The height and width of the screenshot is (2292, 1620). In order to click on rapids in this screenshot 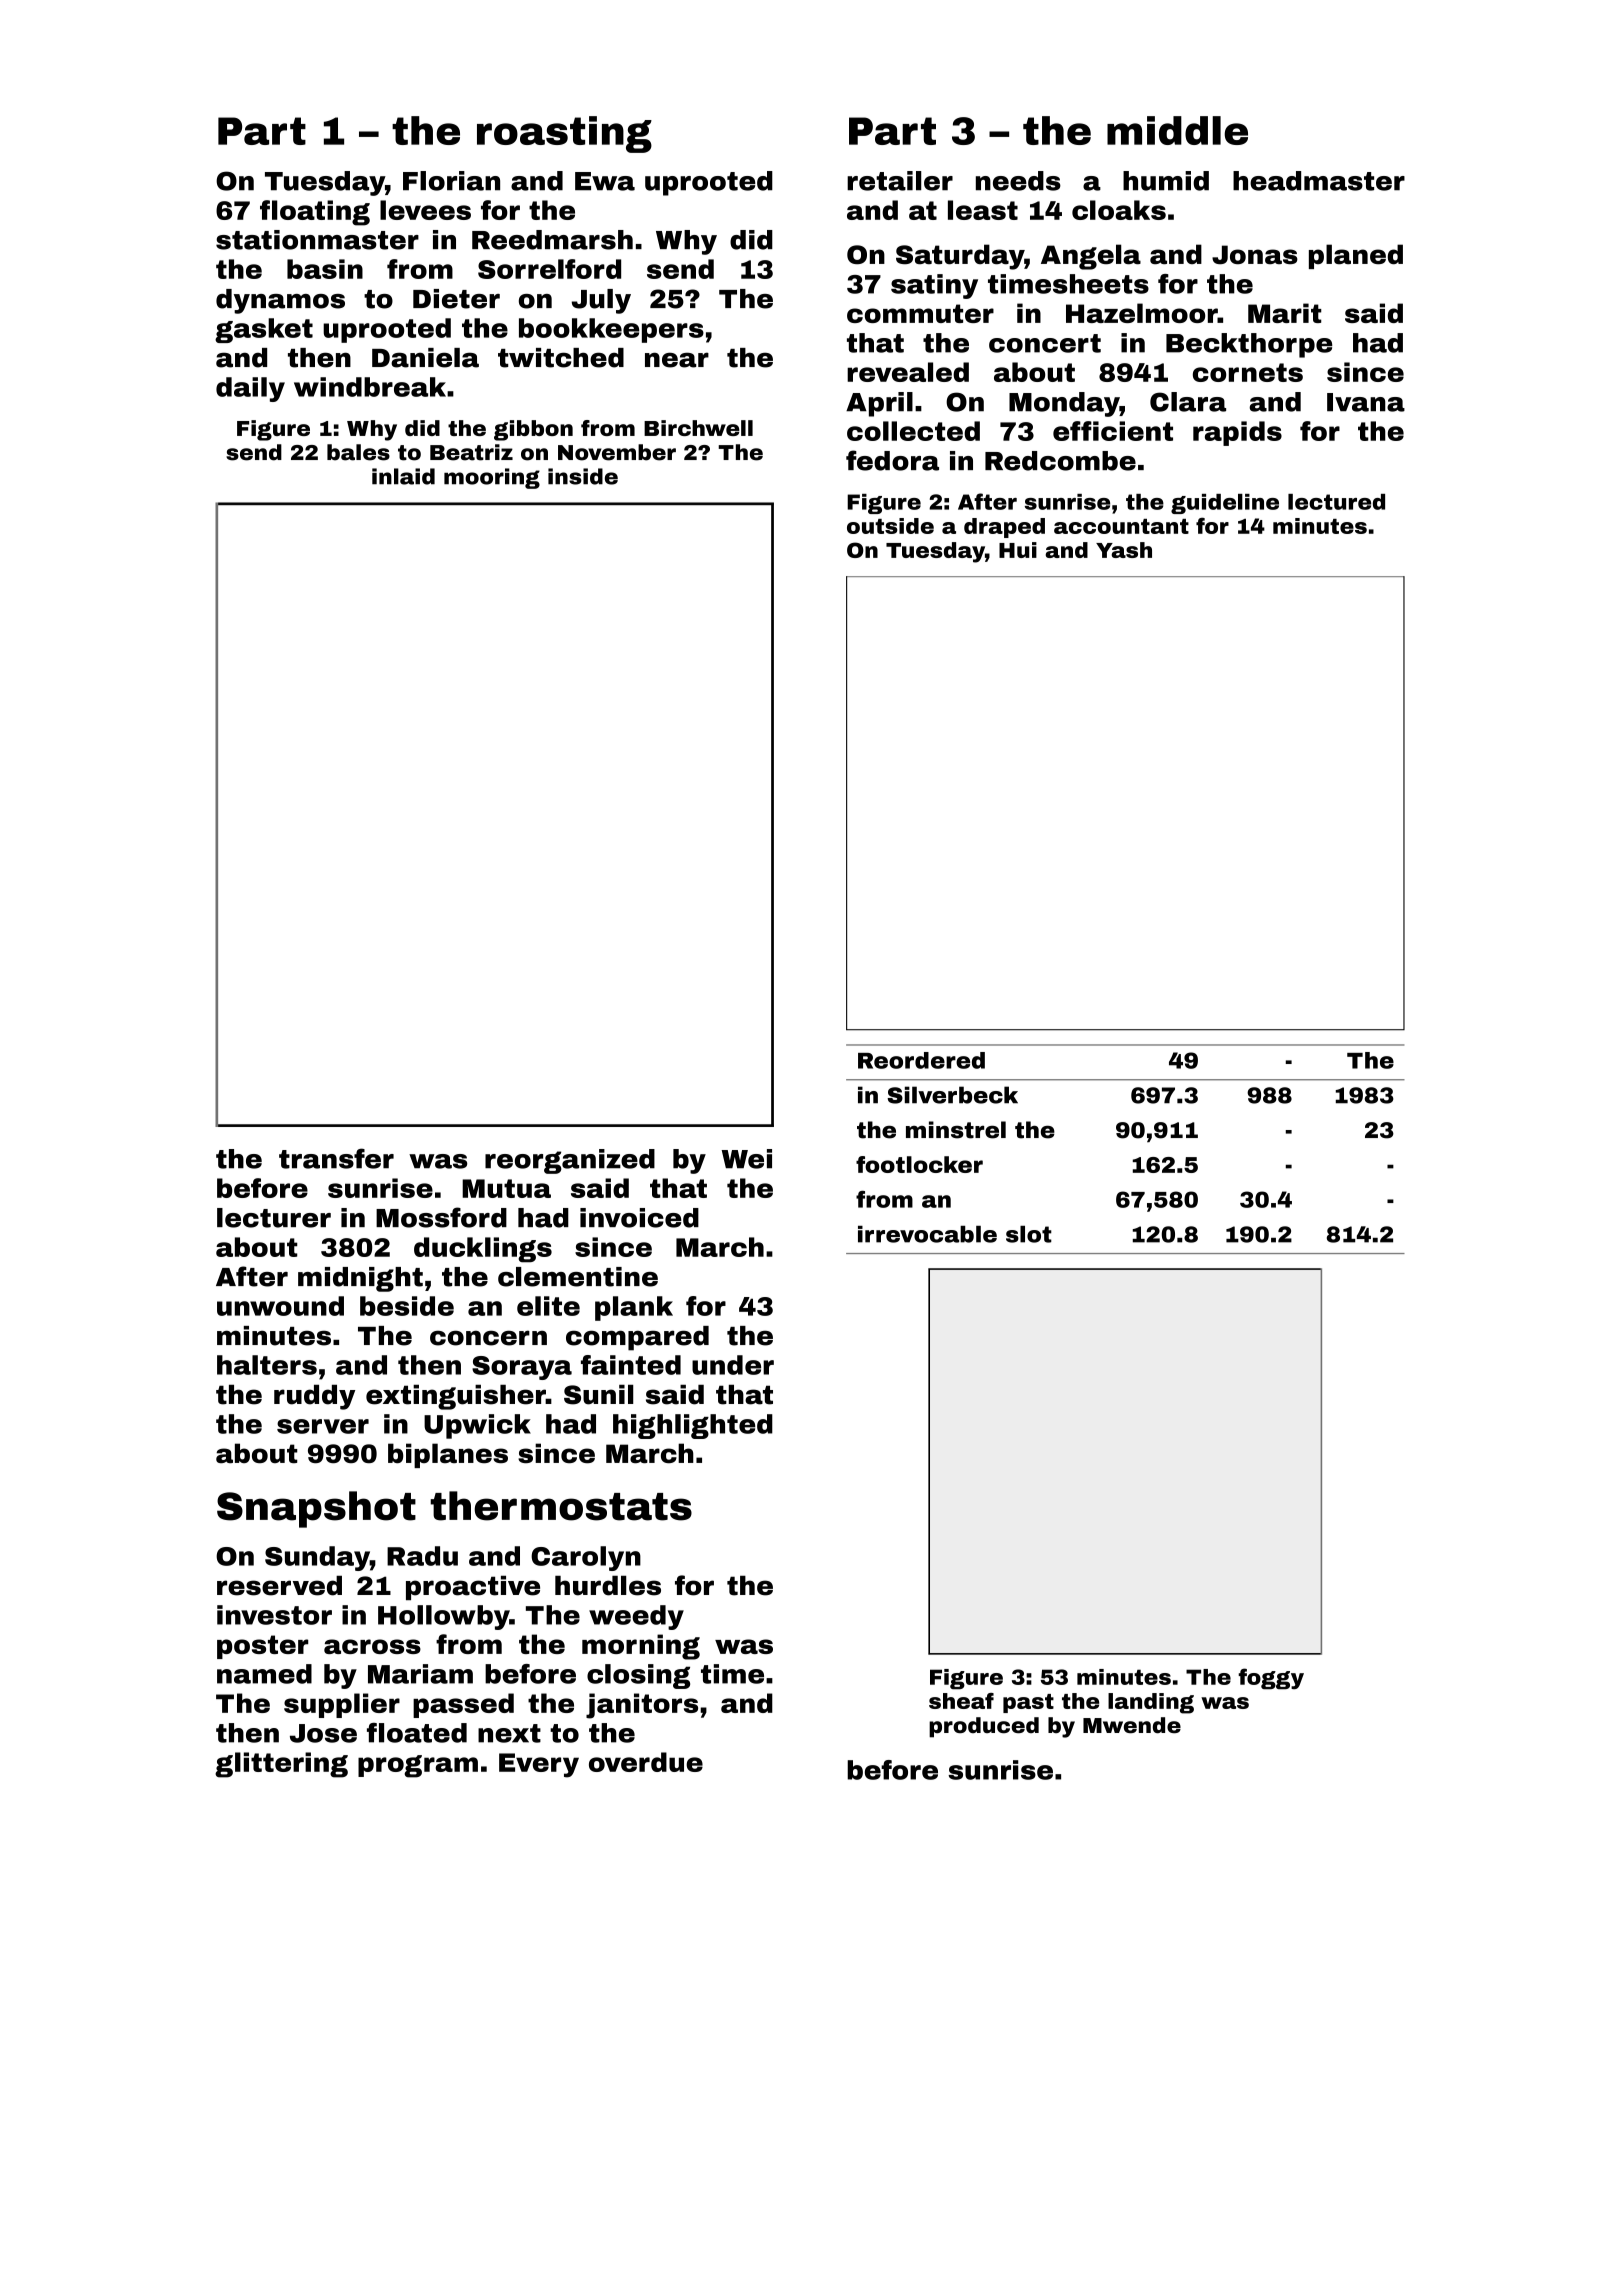, I will do `click(1237, 433)`.
